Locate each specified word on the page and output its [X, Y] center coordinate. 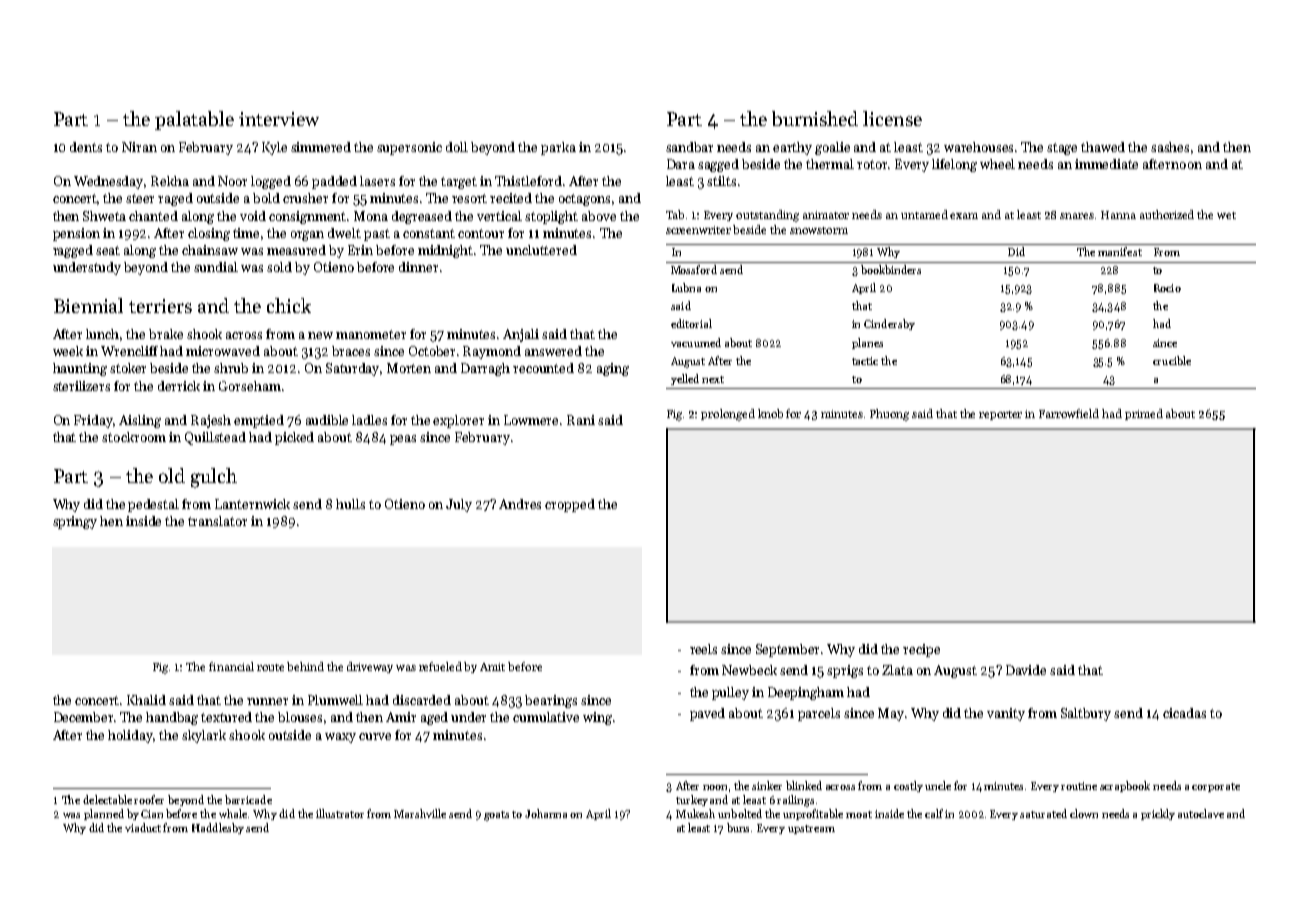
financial [231, 666]
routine [1079, 786]
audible [327, 420]
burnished [815, 118]
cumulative [546, 717]
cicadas [1184, 713]
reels [703, 649]
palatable [194, 120]
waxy [340, 738]
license [892, 118]
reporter [1000, 415]
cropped [570, 505]
